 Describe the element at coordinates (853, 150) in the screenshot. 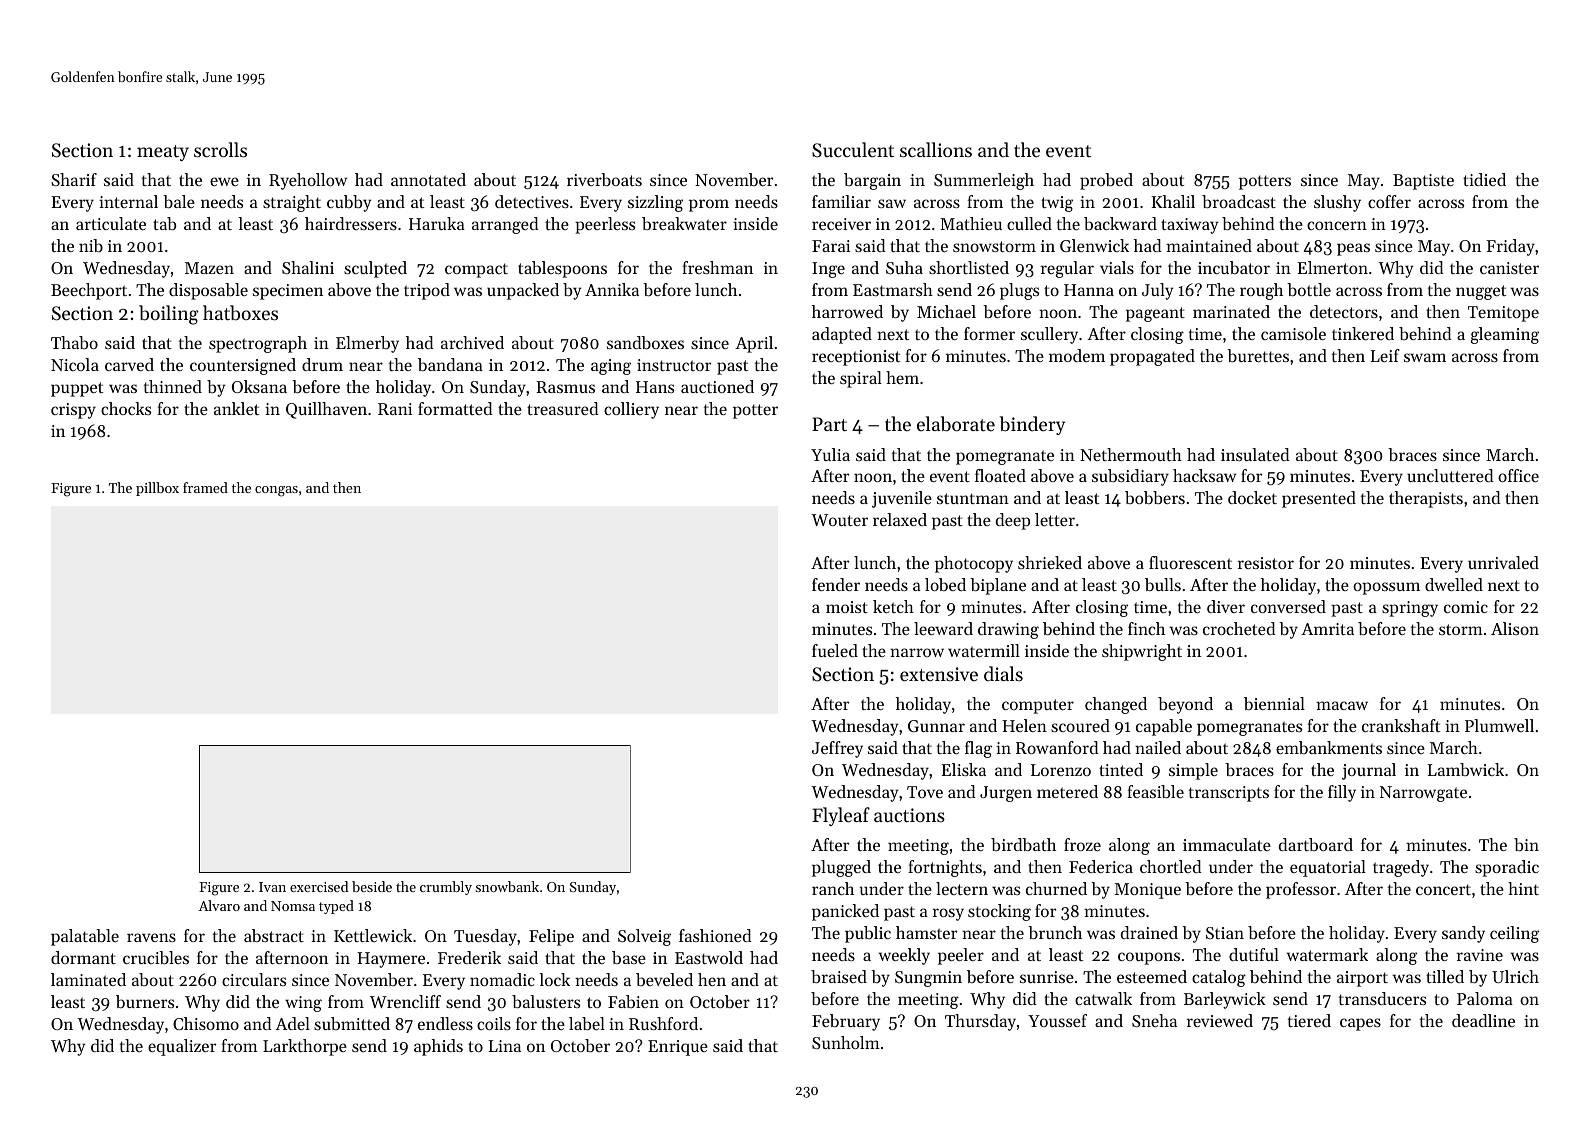

I see `Succulent` at that location.
